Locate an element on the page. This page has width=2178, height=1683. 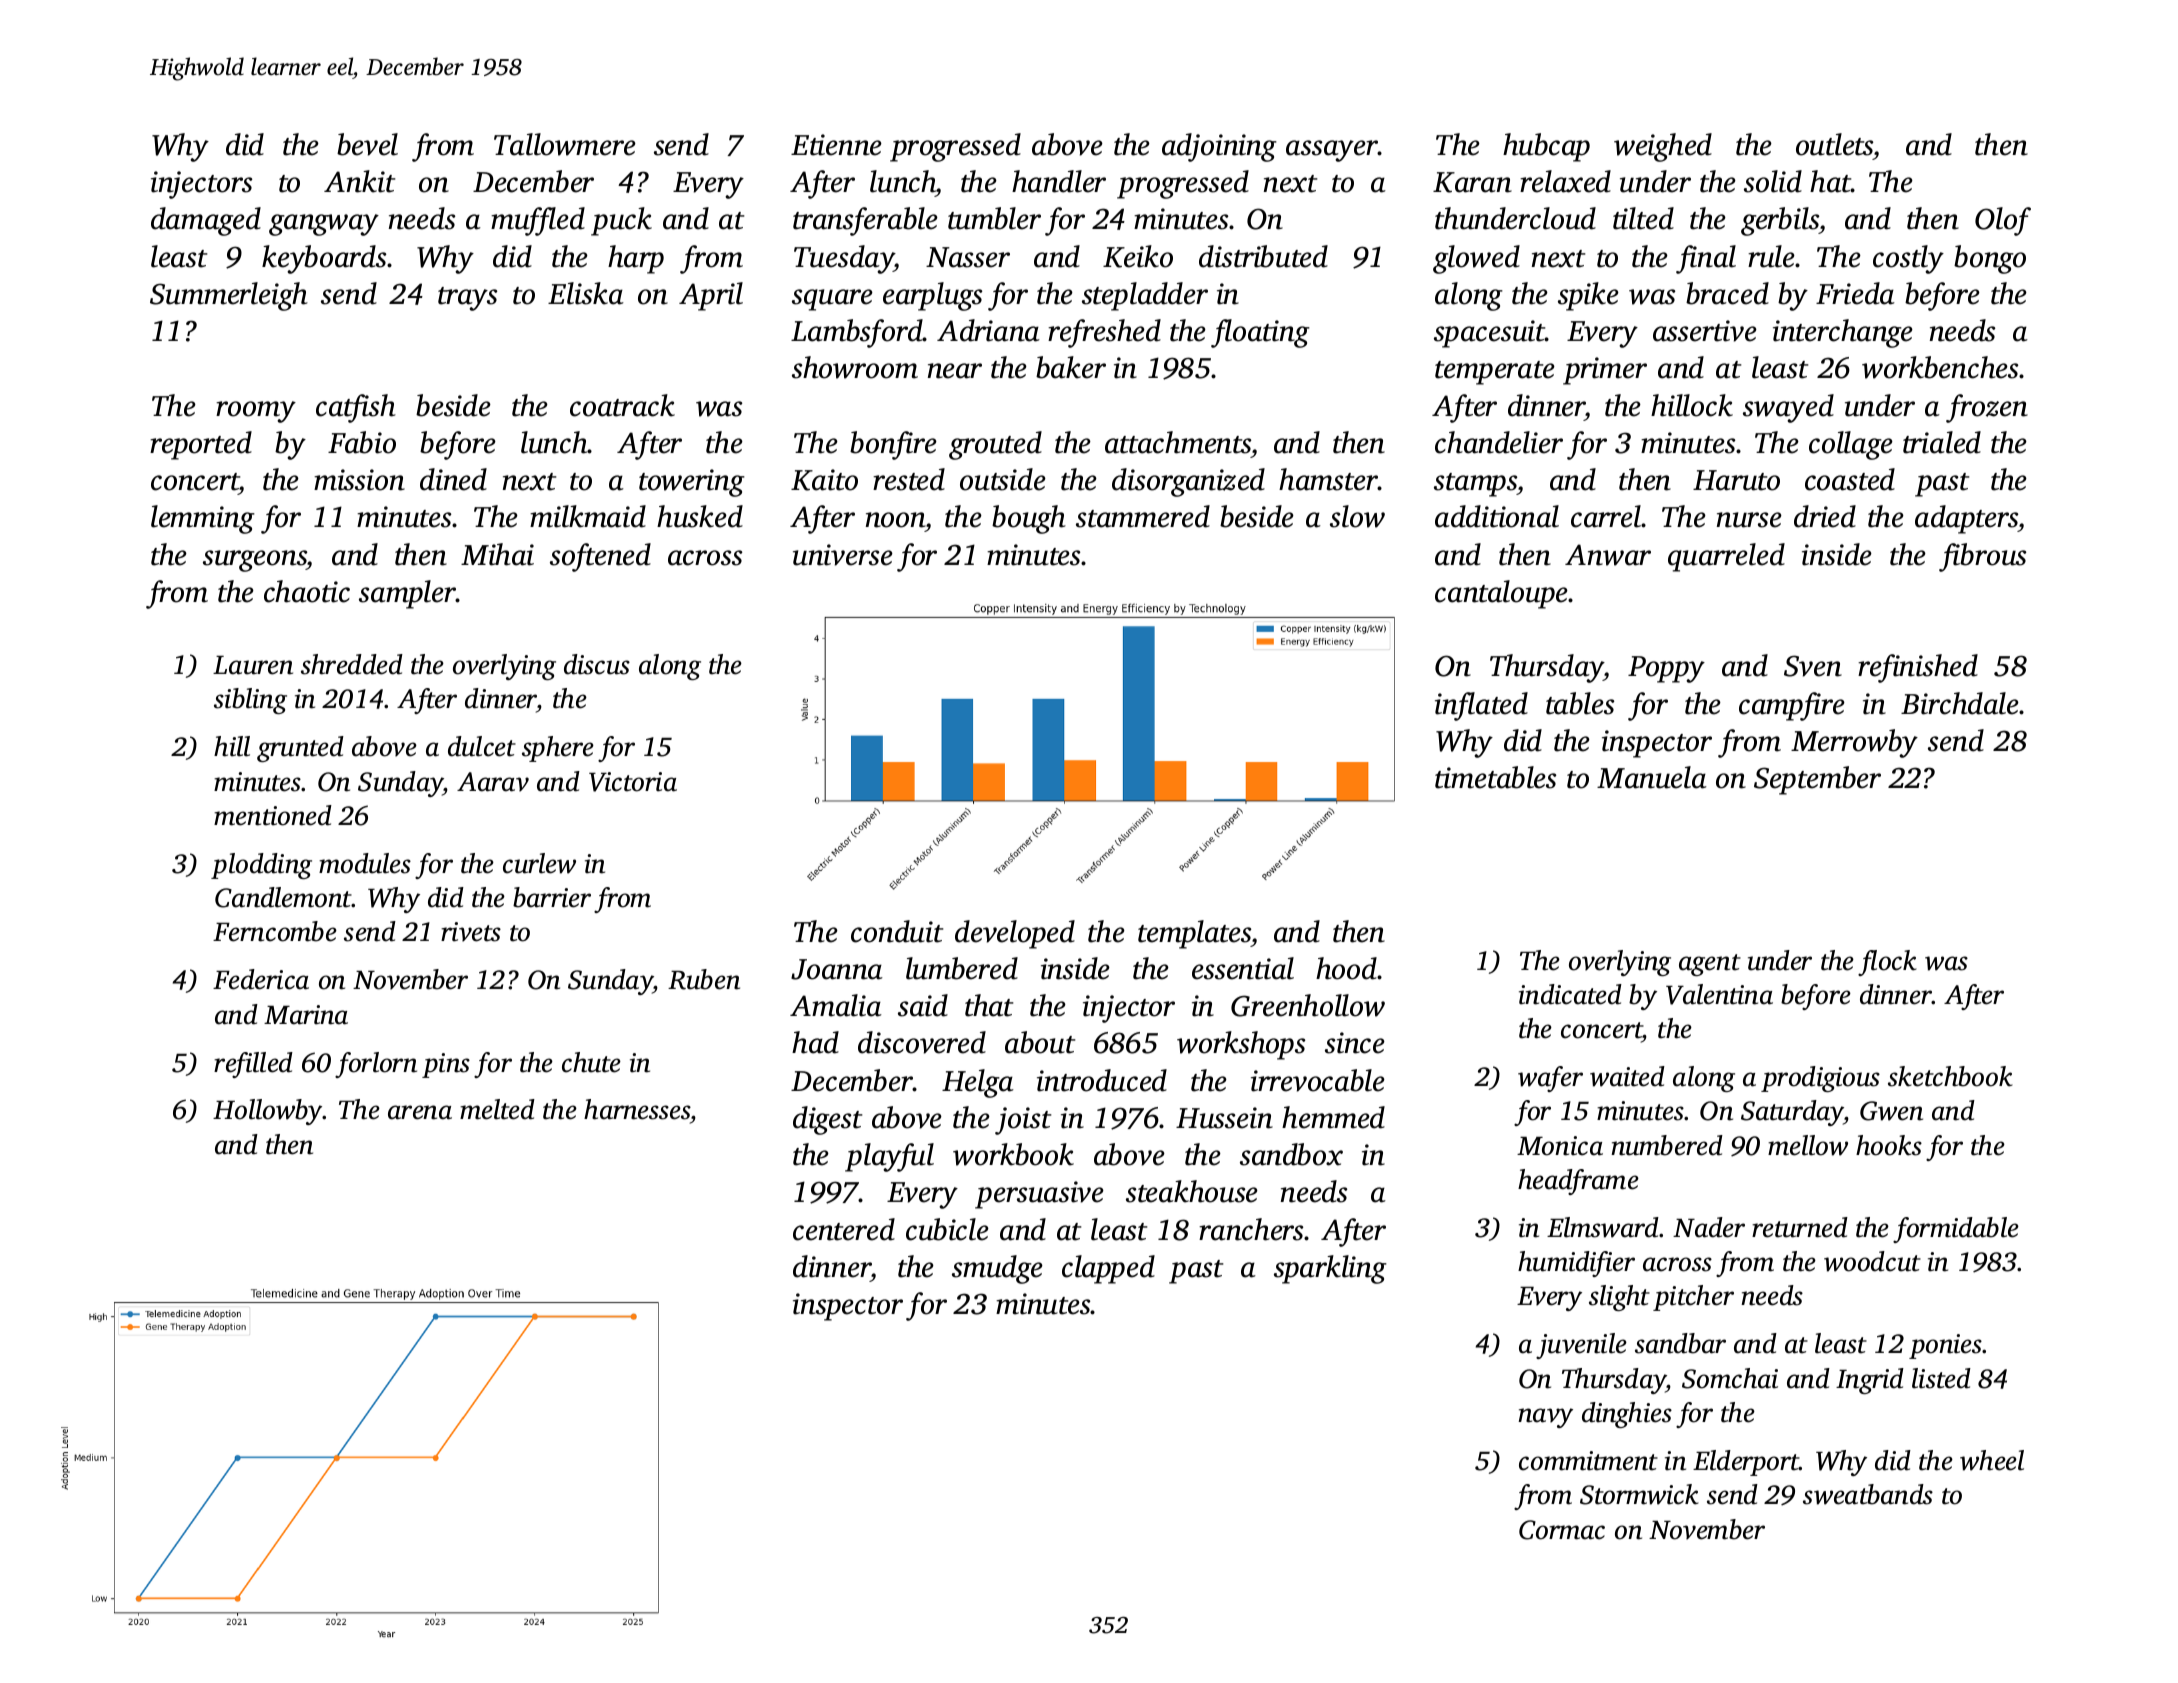
pitcher is located at coordinates (1693, 1298).
